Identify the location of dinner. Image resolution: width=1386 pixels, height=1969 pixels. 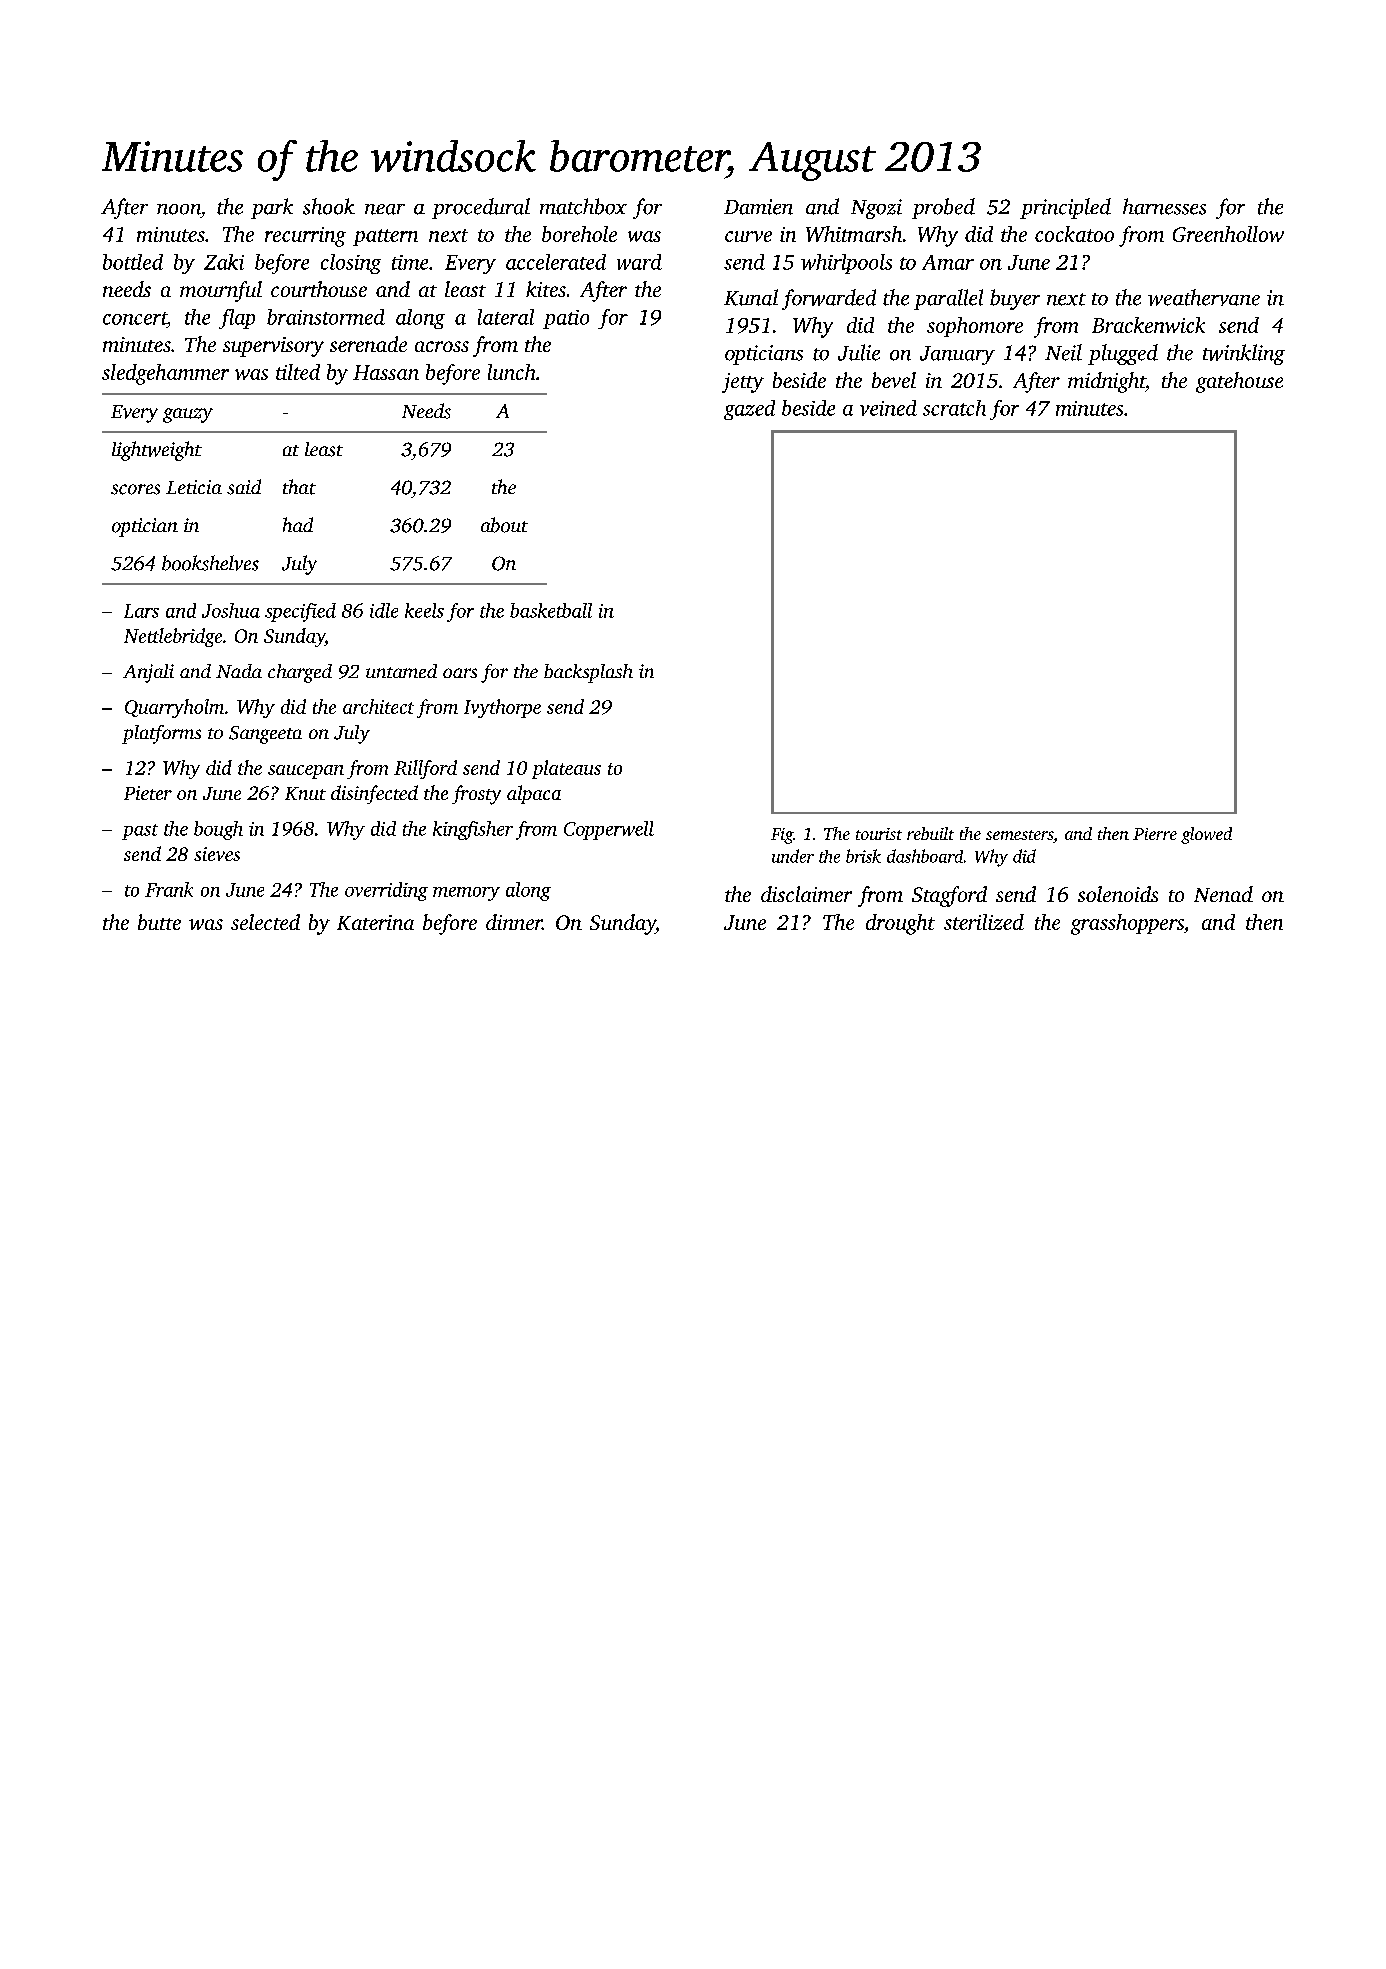
(514, 922).
